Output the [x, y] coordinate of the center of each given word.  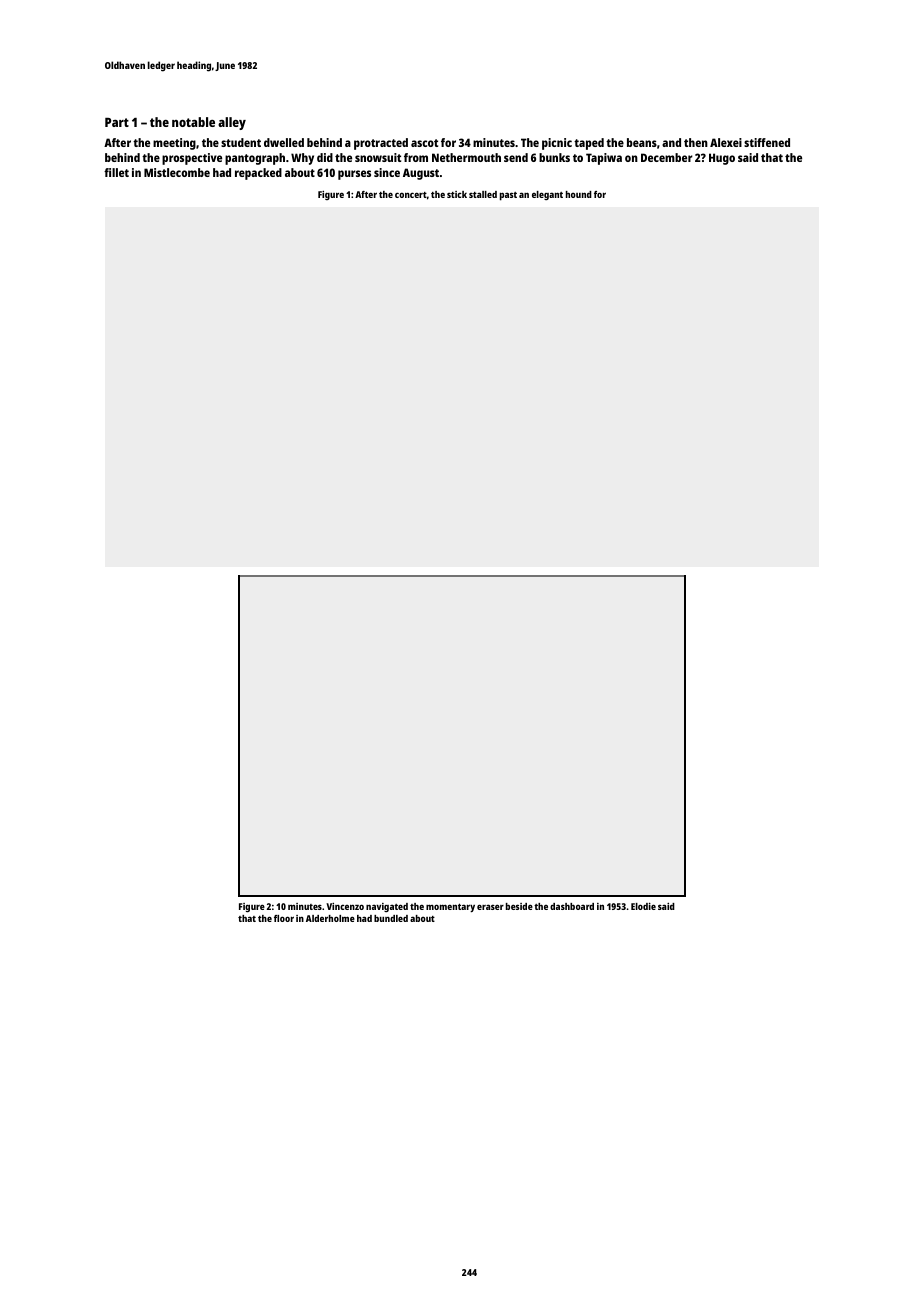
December [667, 157]
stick [457, 194]
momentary [450, 907]
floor [284, 918]
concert [411, 195]
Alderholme [330, 918]
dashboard [572, 906]
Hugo [722, 159]
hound [579, 194]
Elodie [643, 906]
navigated [387, 907]
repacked [258, 174]
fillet [116, 172]
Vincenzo [345, 906]
